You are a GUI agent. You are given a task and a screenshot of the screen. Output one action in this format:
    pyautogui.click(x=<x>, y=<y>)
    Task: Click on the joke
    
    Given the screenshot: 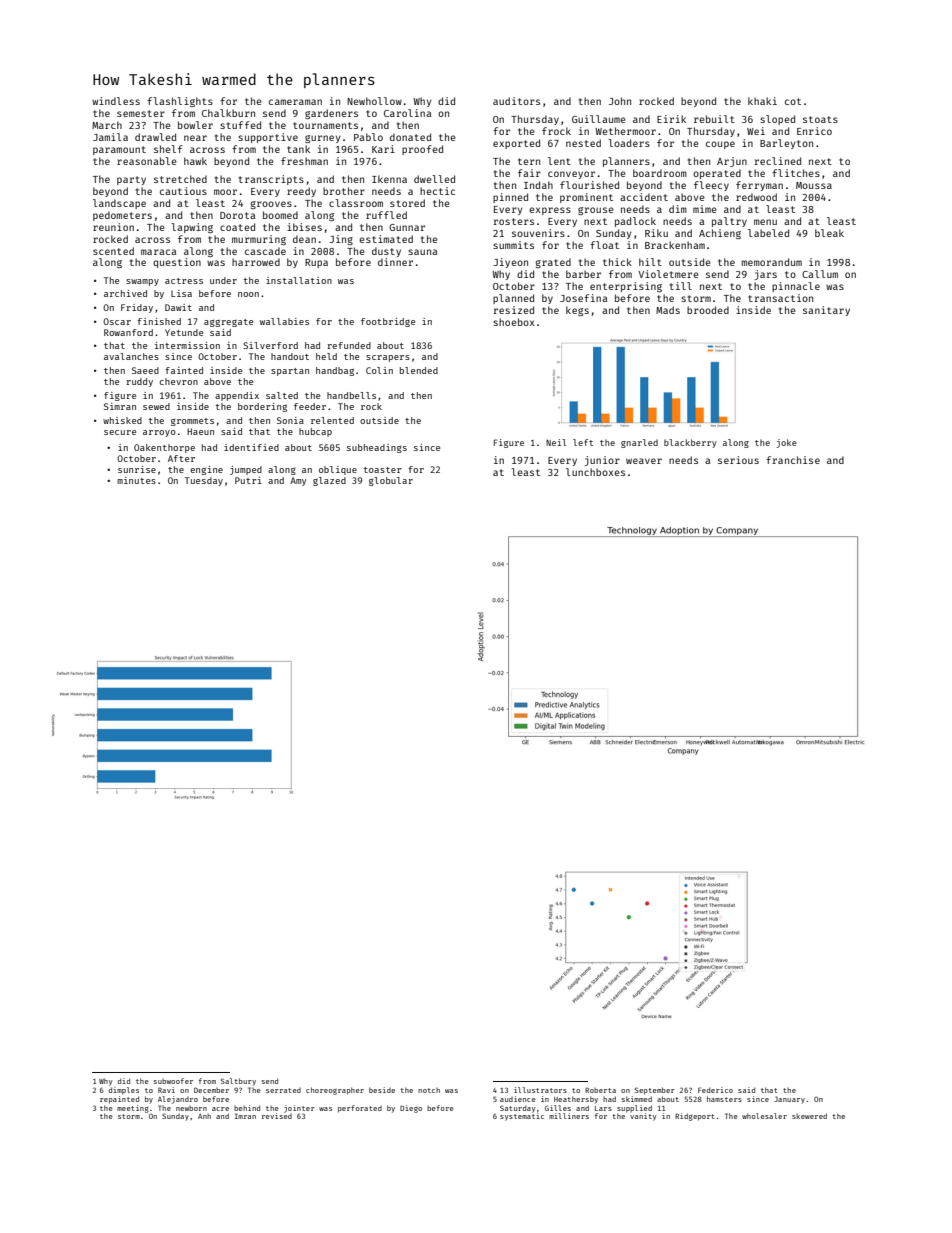 What is the action you would take?
    pyautogui.click(x=786, y=443)
